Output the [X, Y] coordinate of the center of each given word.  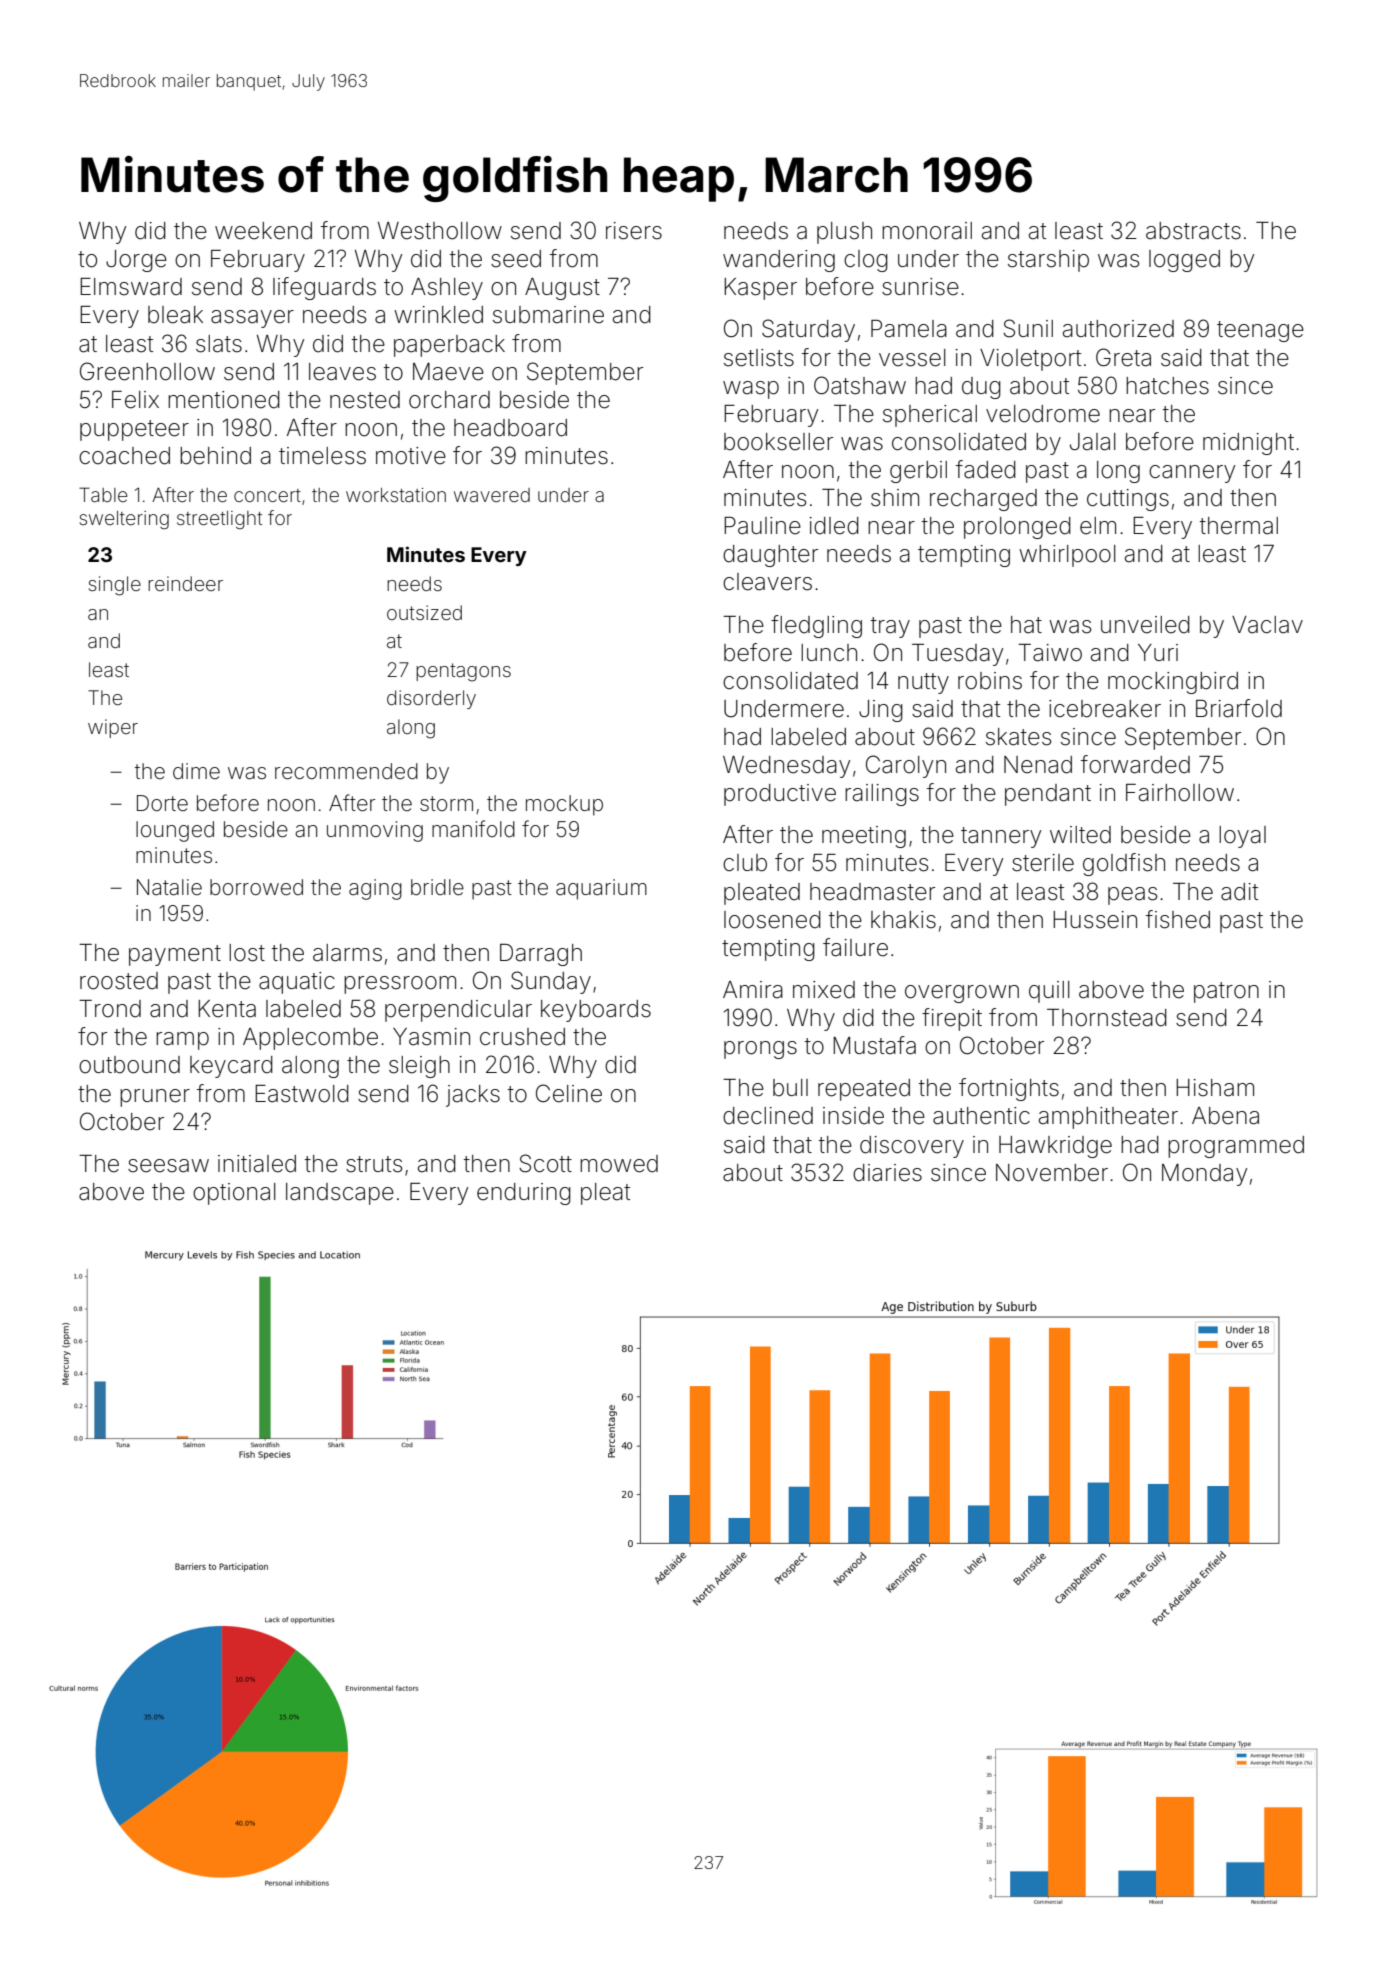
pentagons [463, 672]
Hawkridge [1055, 1147]
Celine [569, 1093]
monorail [927, 231]
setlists [759, 358]
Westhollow [440, 231]
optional [234, 1194]
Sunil [1028, 328]
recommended [346, 771]
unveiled [1145, 625]
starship [1048, 261]
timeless [322, 456]
